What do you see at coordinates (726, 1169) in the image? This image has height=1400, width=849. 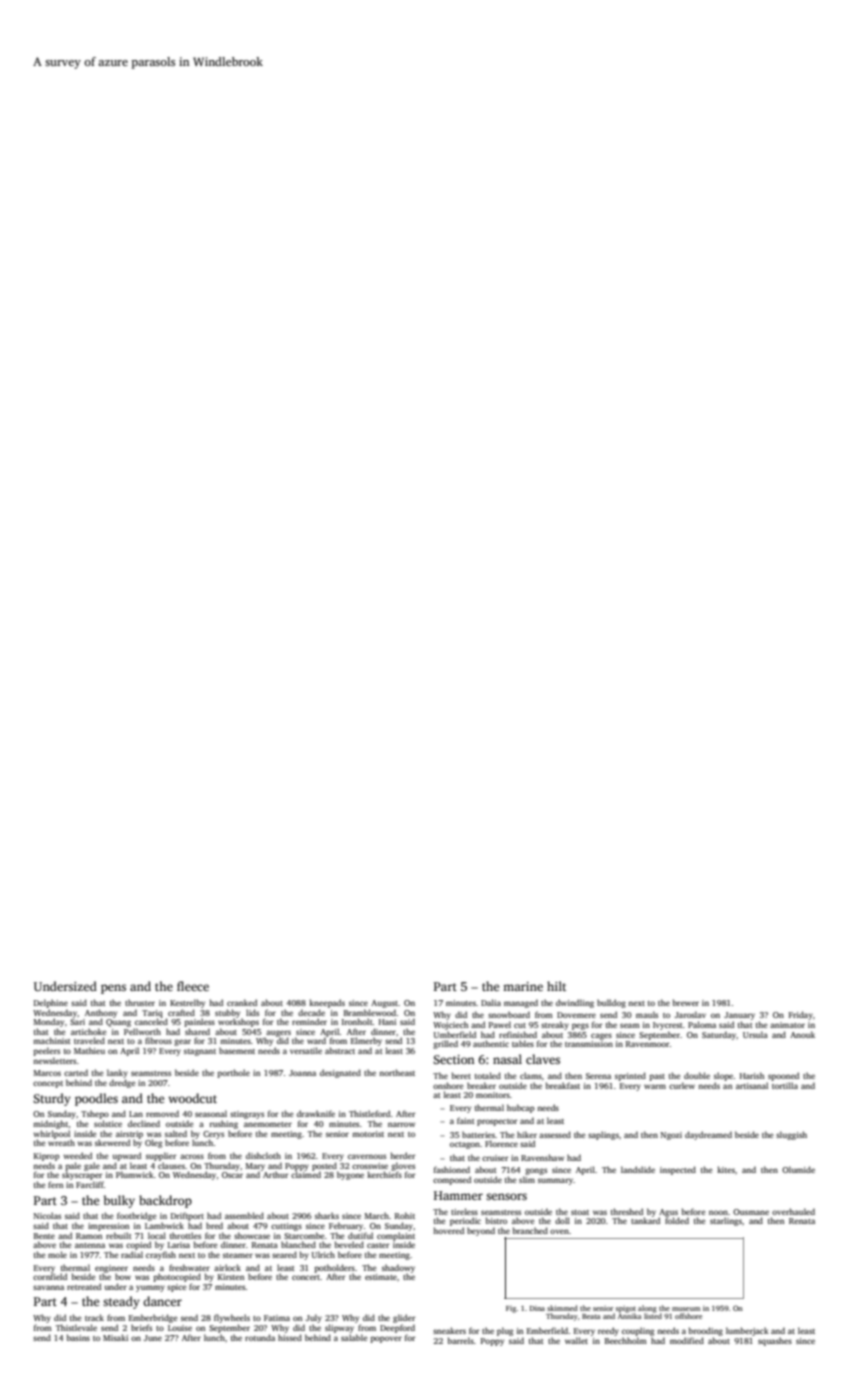 I see `kites` at bounding box center [726, 1169].
